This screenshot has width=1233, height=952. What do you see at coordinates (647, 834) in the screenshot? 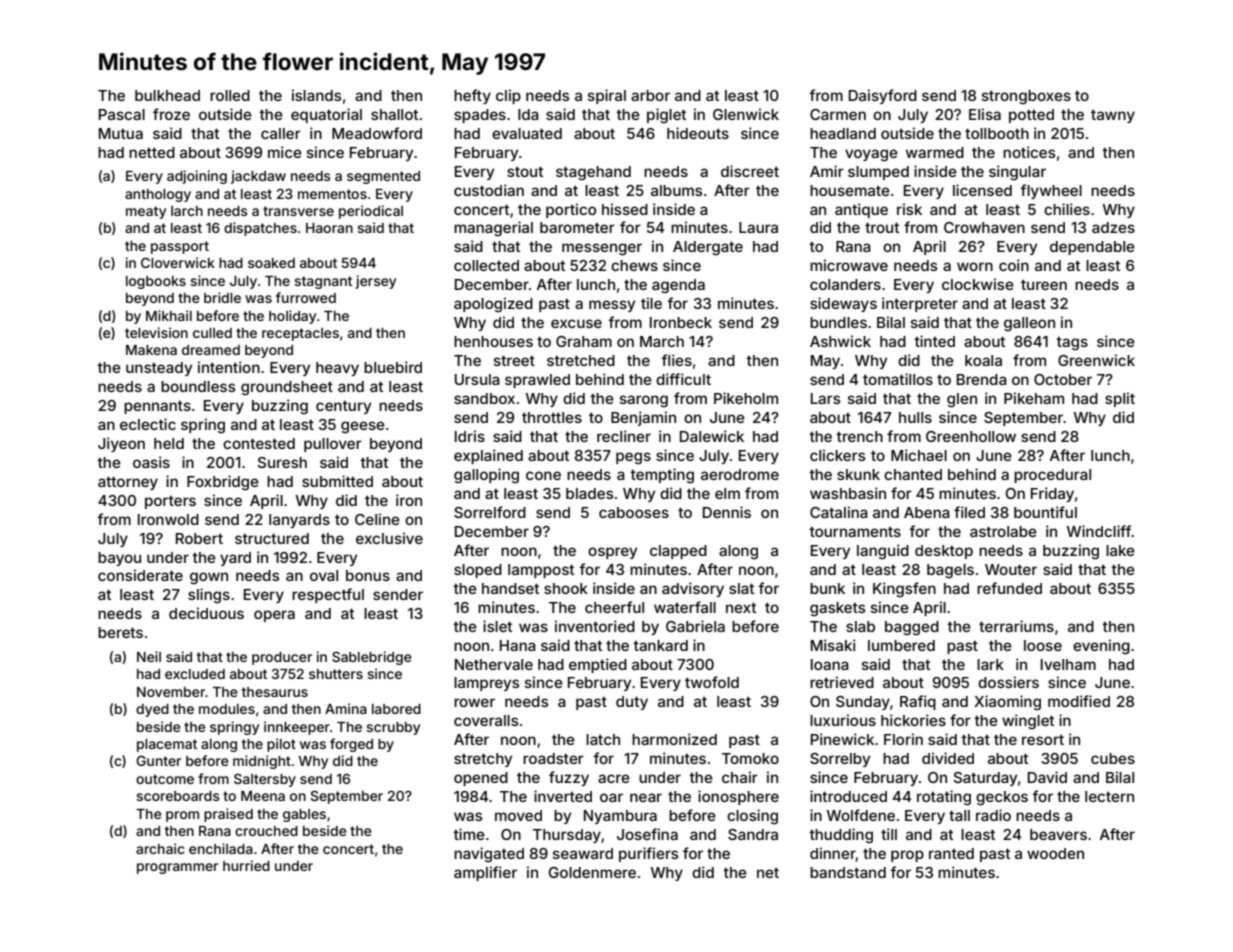
I see `Josefina` at bounding box center [647, 834].
